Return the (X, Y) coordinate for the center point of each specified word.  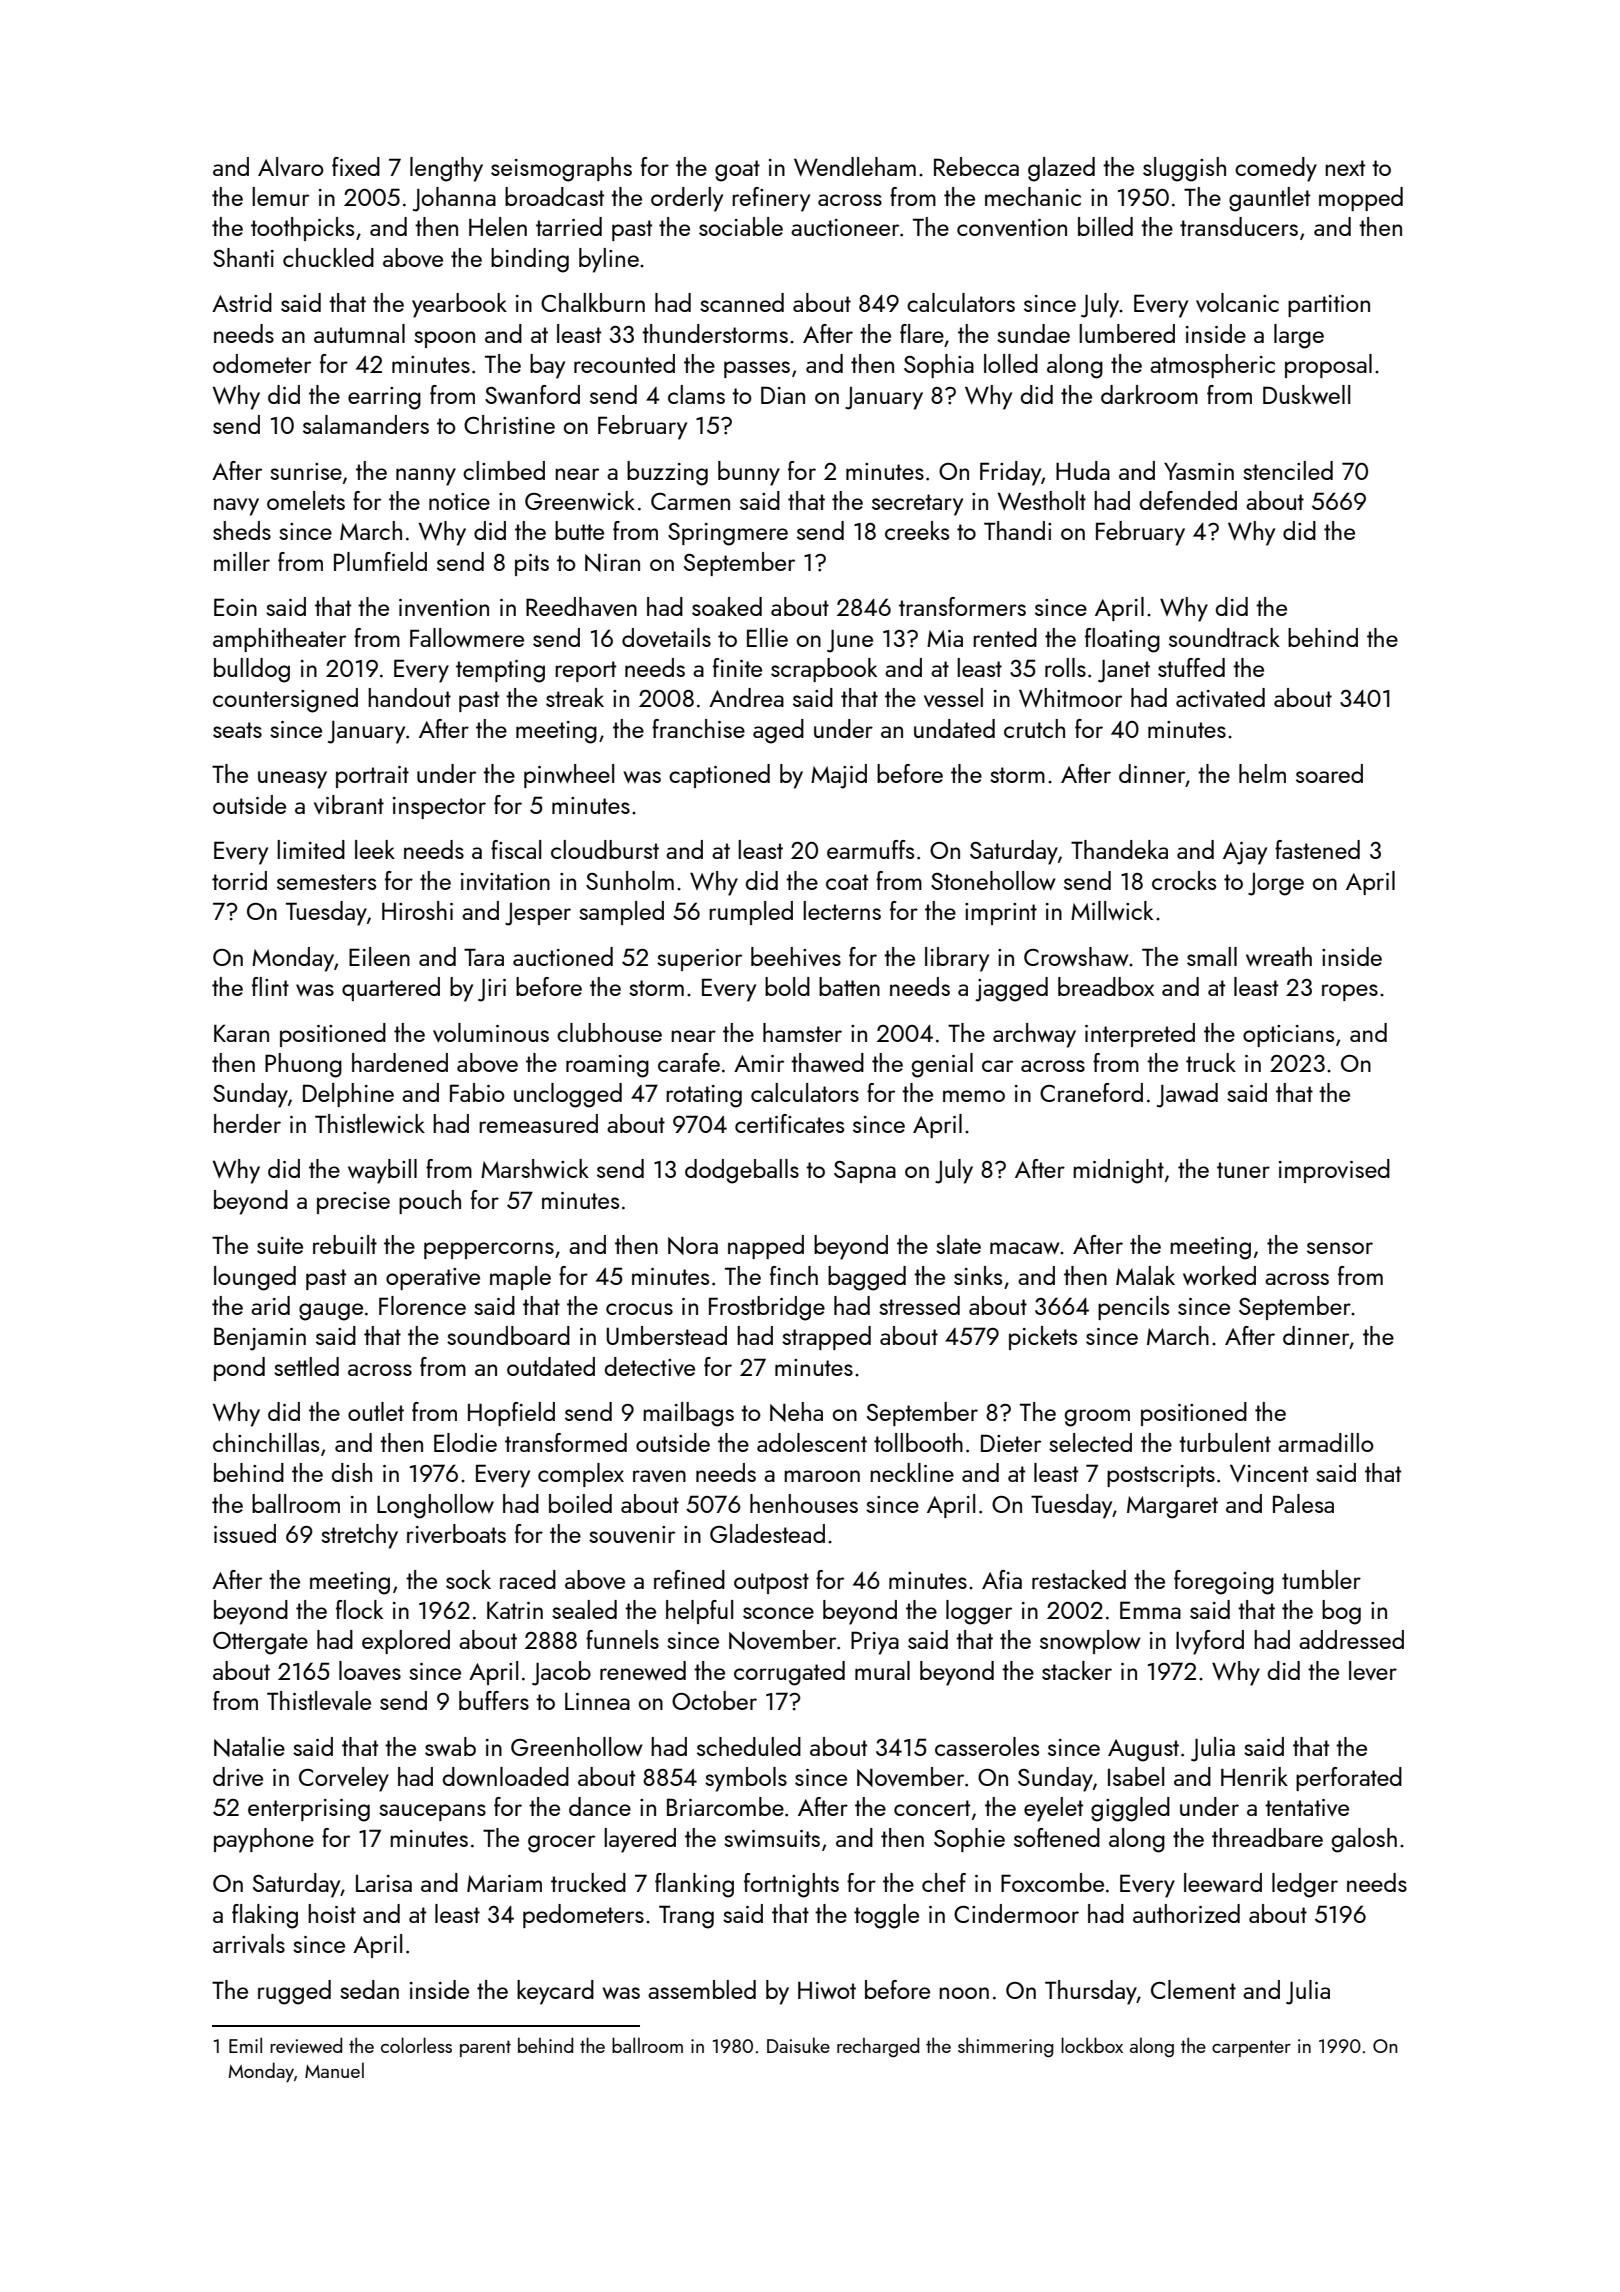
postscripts (1161, 1476)
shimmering (1005, 2047)
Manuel (334, 2070)
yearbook (459, 305)
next (1345, 168)
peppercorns (489, 1250)
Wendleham (855, 166)
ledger (1305, 1885)
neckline (912, 1472)
